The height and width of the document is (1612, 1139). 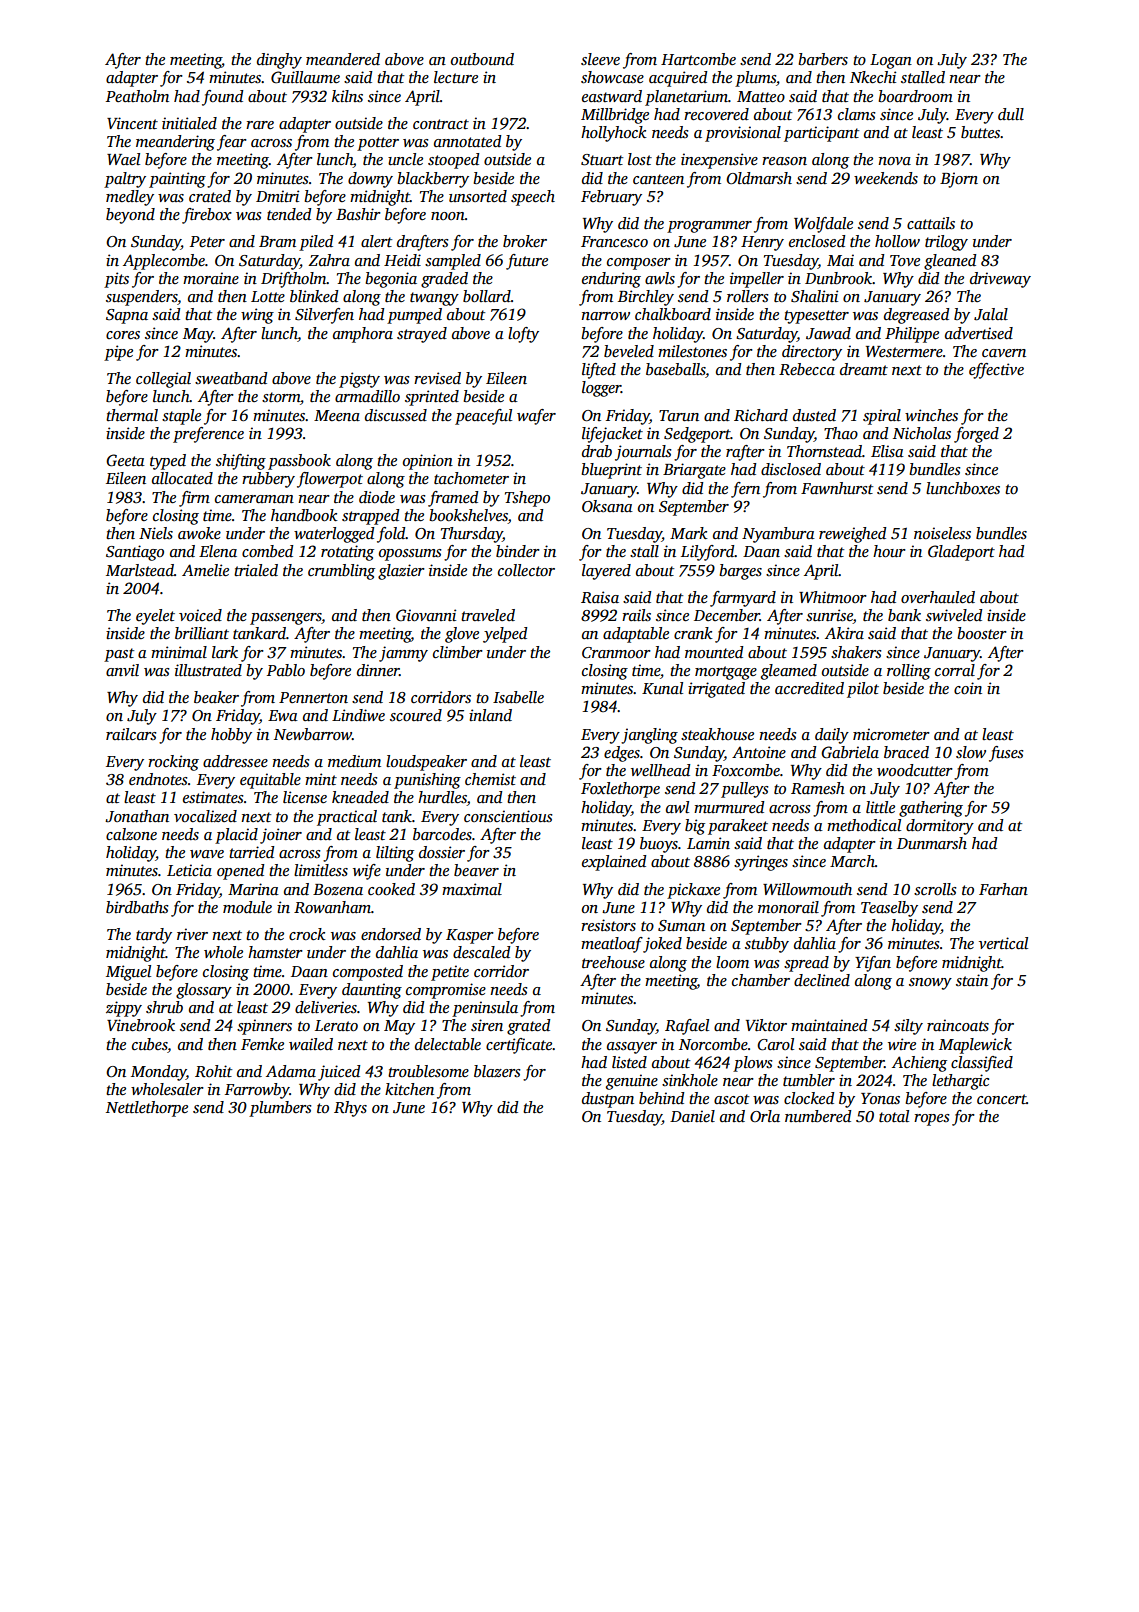 I want to click on outbound, so click(x=482, y=59).
